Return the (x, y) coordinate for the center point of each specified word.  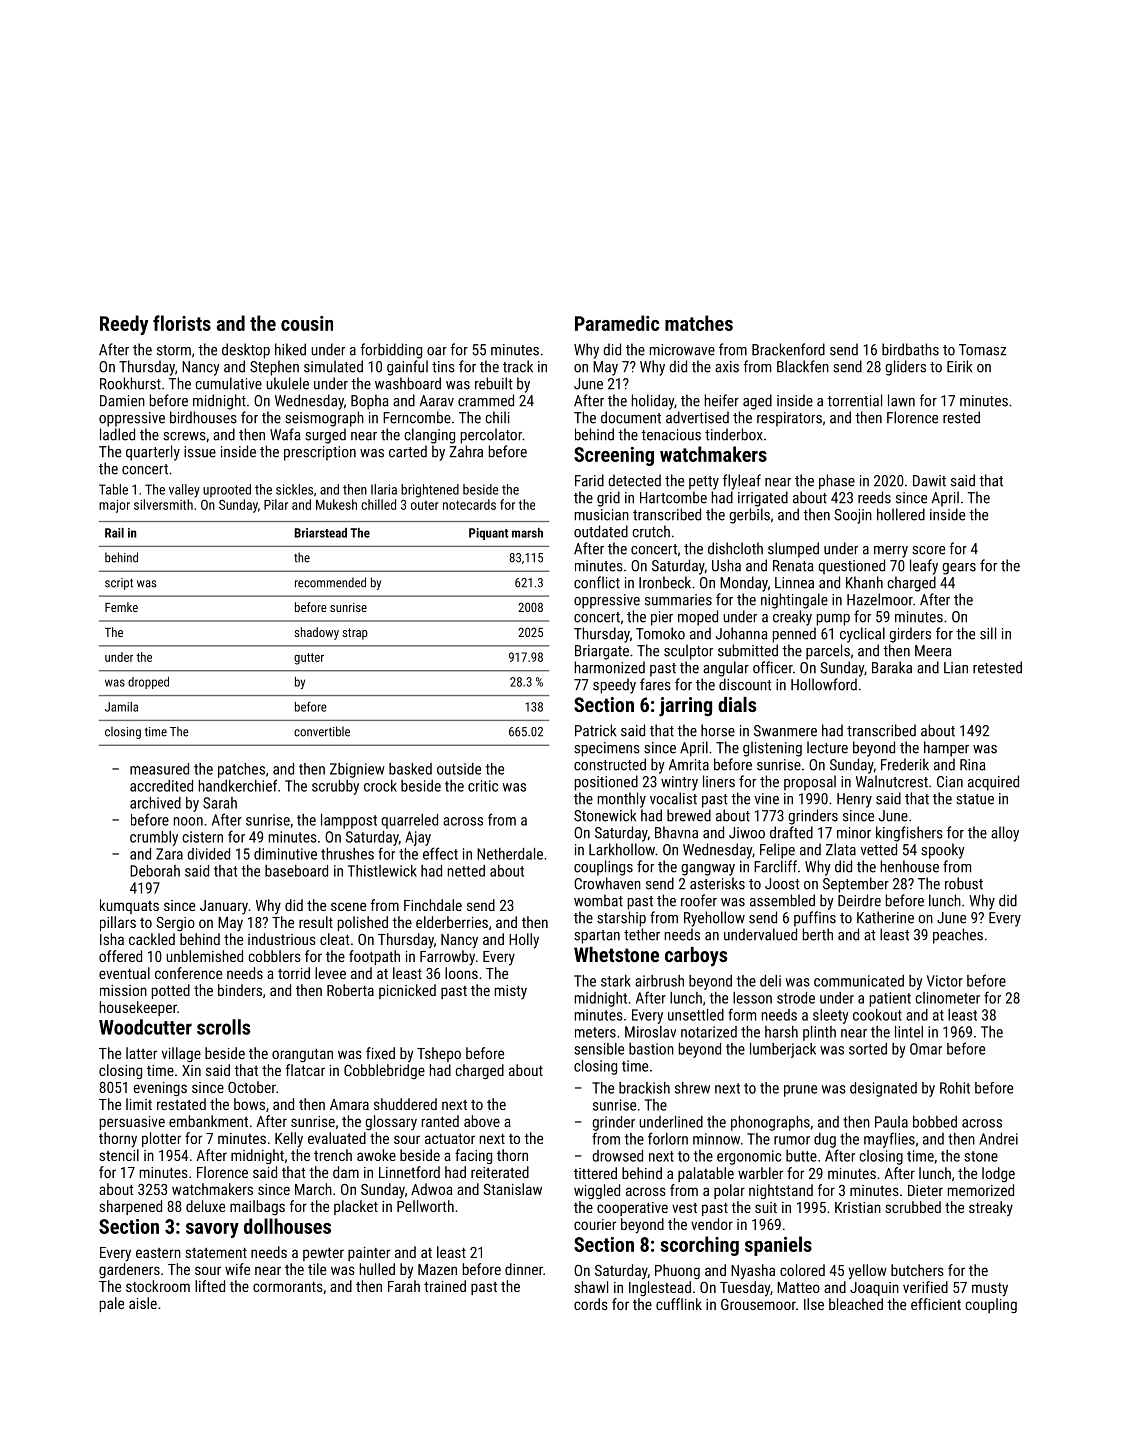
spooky (943, 851)
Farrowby (447, 958)
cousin (307, 323)
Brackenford (788, 349)
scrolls (223, 1027)
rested (961, 417)
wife (237, 1269)
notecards (469, 504)
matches (699, 323)
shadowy (316, 633)
